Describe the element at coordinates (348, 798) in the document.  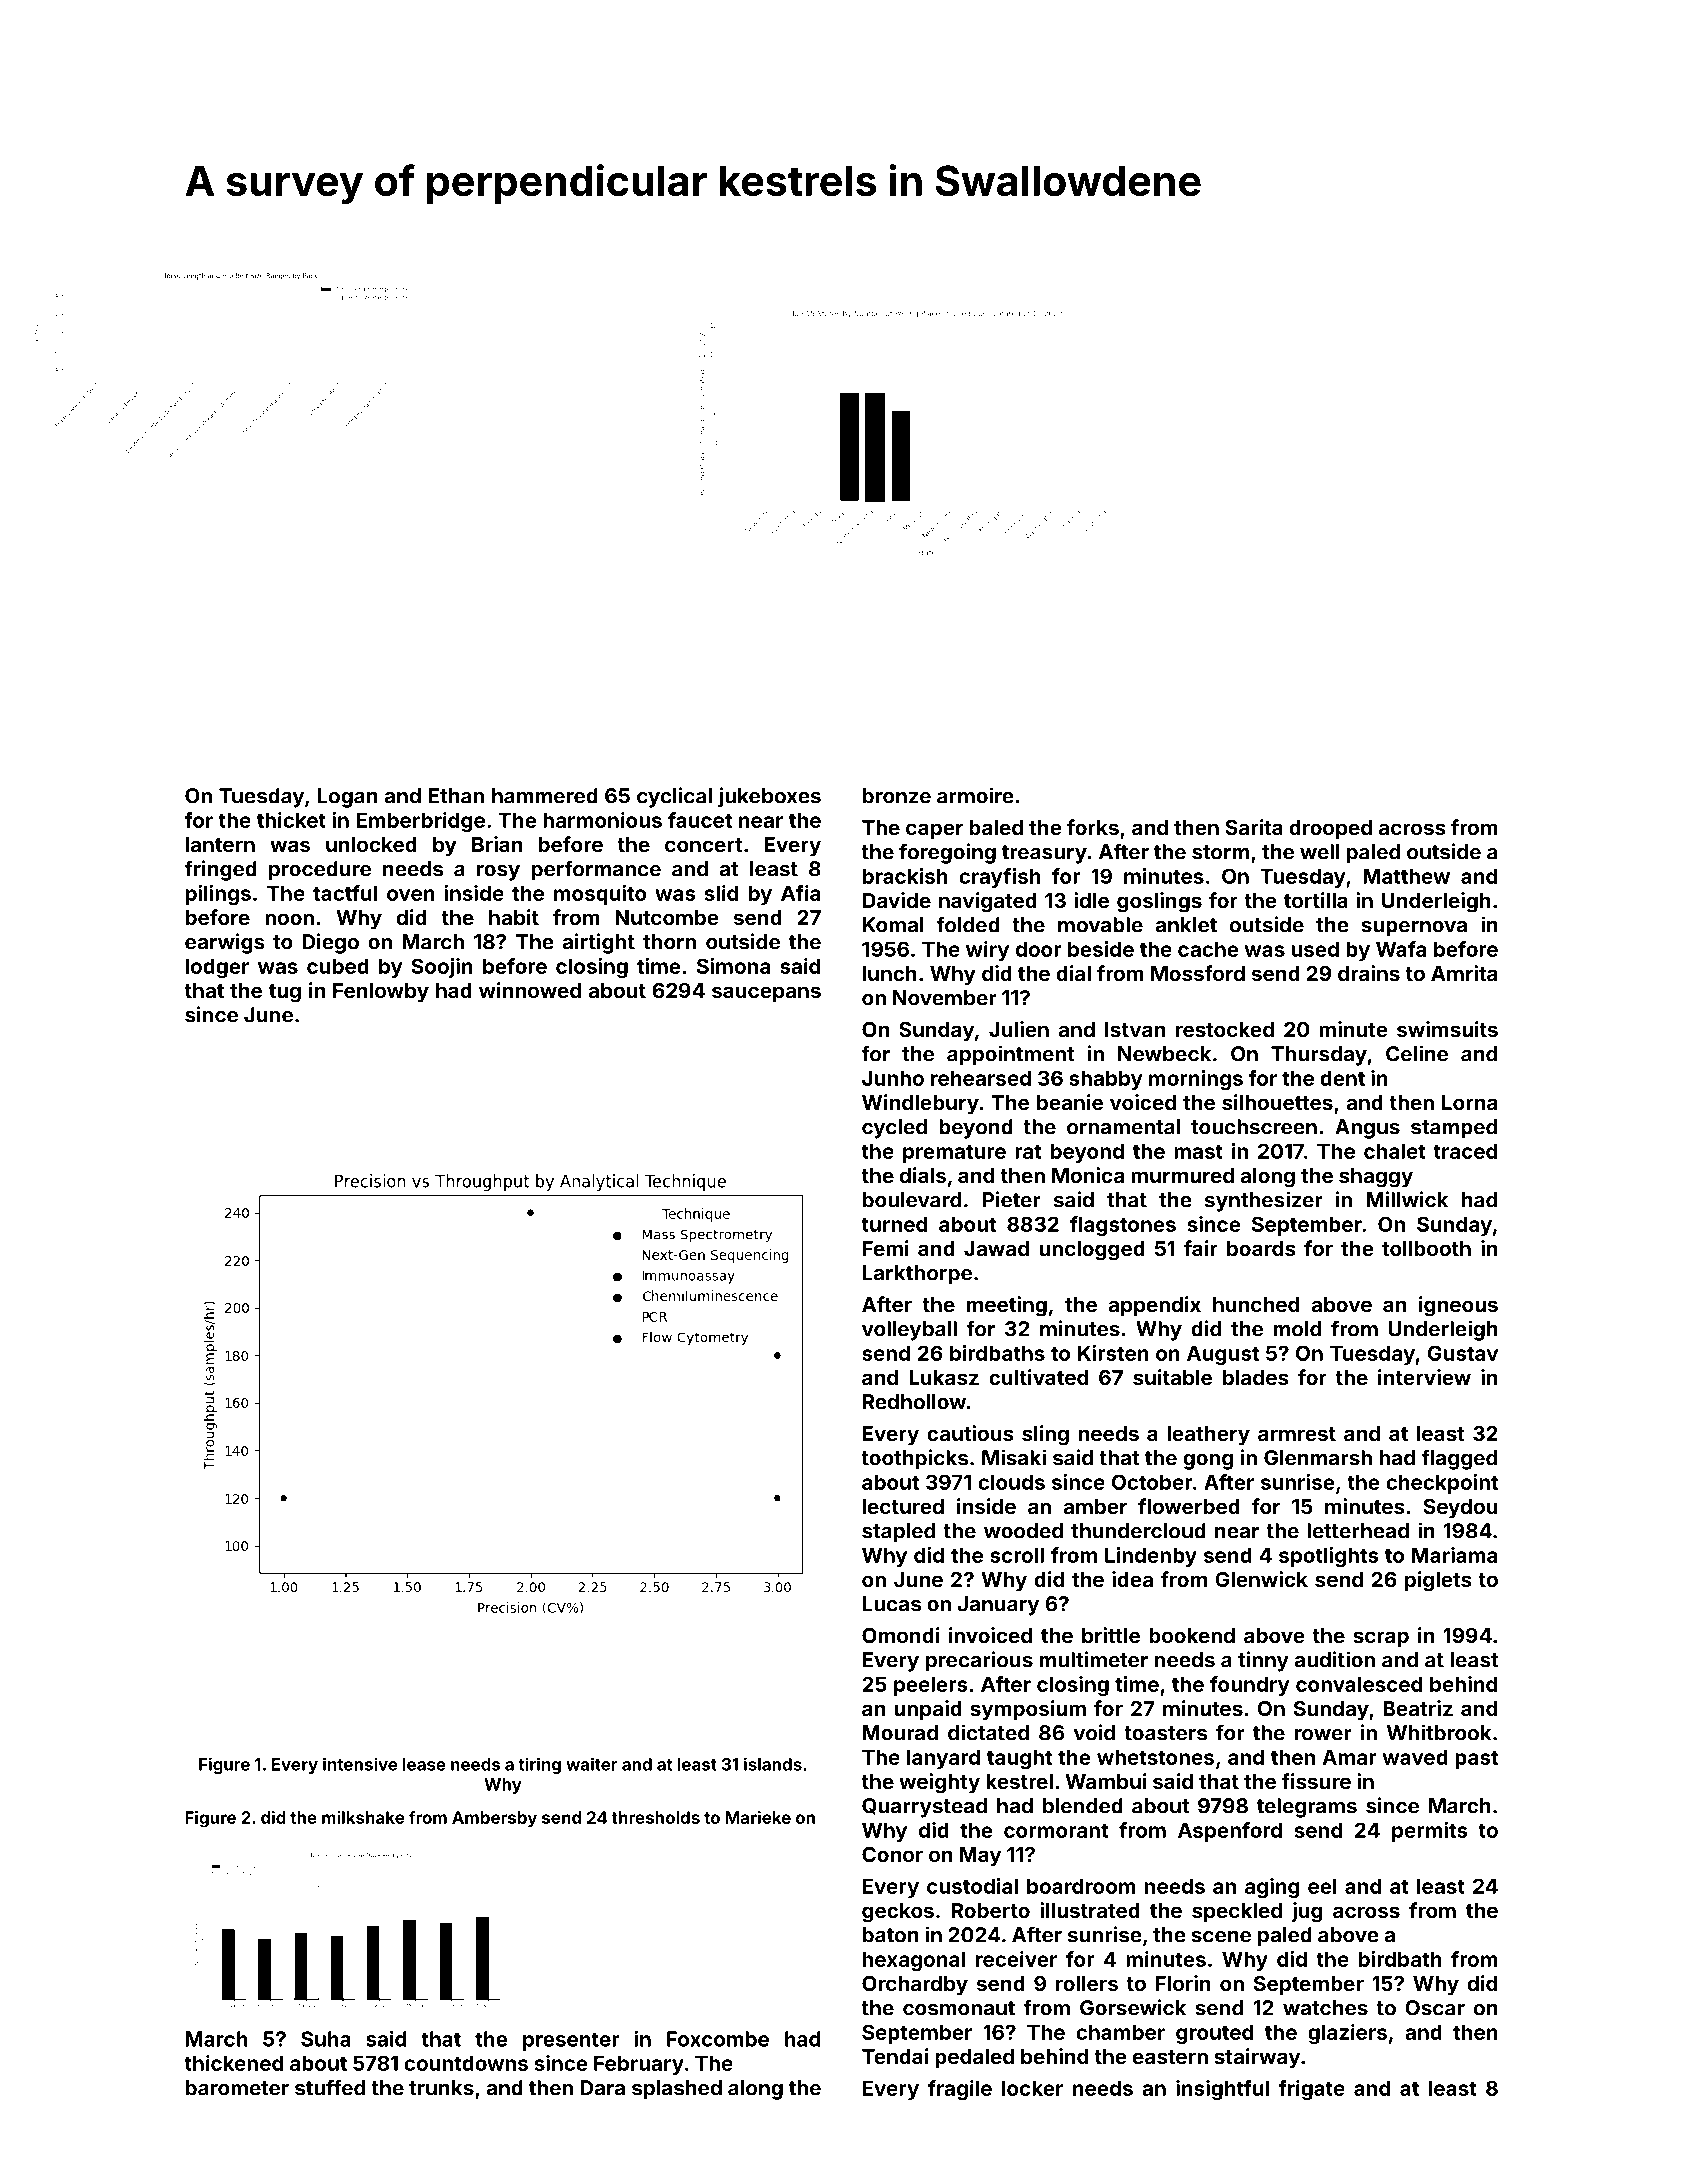
I see `Logan` at that location.
